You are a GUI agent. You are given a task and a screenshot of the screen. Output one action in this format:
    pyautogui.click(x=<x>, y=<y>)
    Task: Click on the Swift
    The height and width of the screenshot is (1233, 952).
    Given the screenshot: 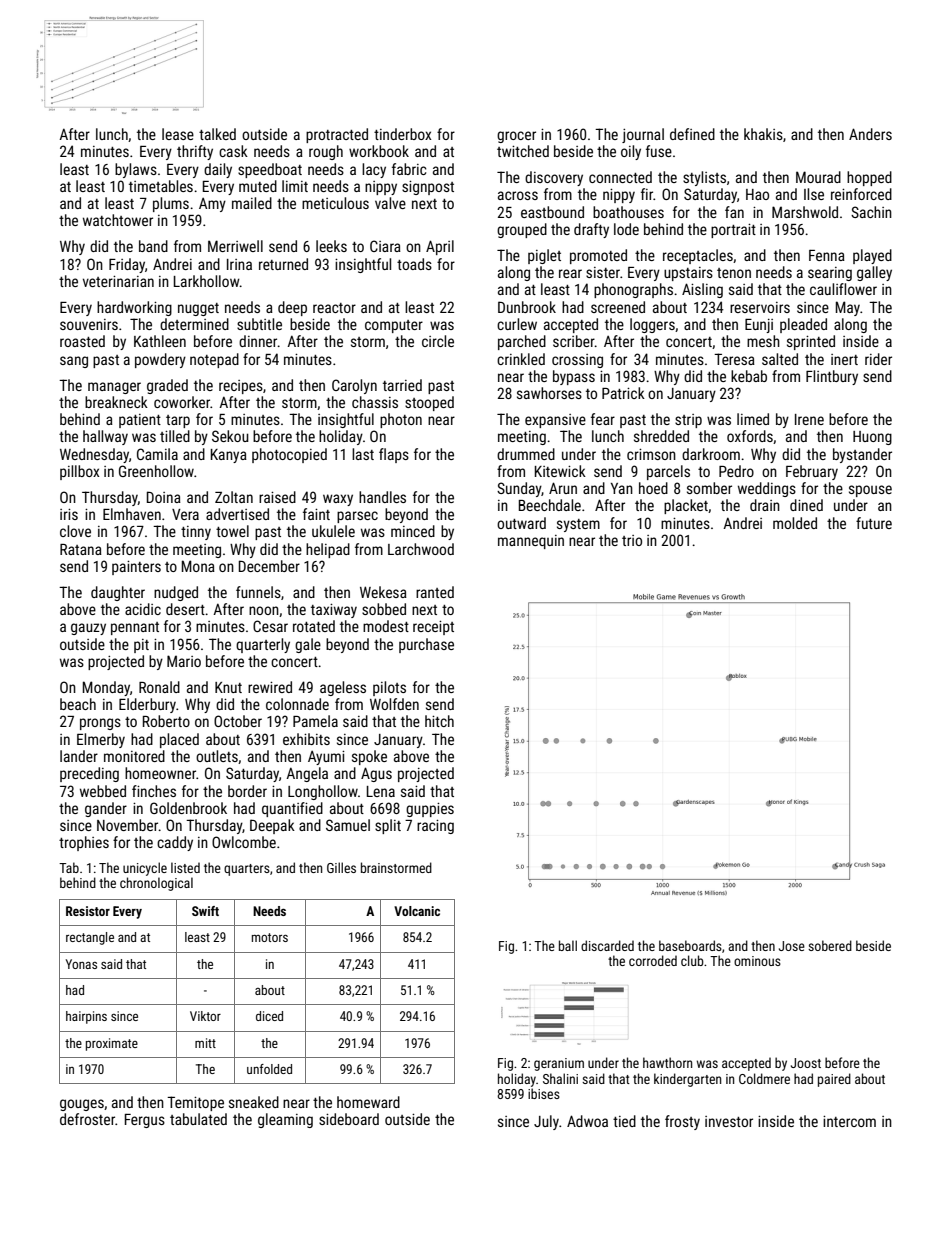 What is the action you would take?
    pyautogui.click(x=205, y=911)
